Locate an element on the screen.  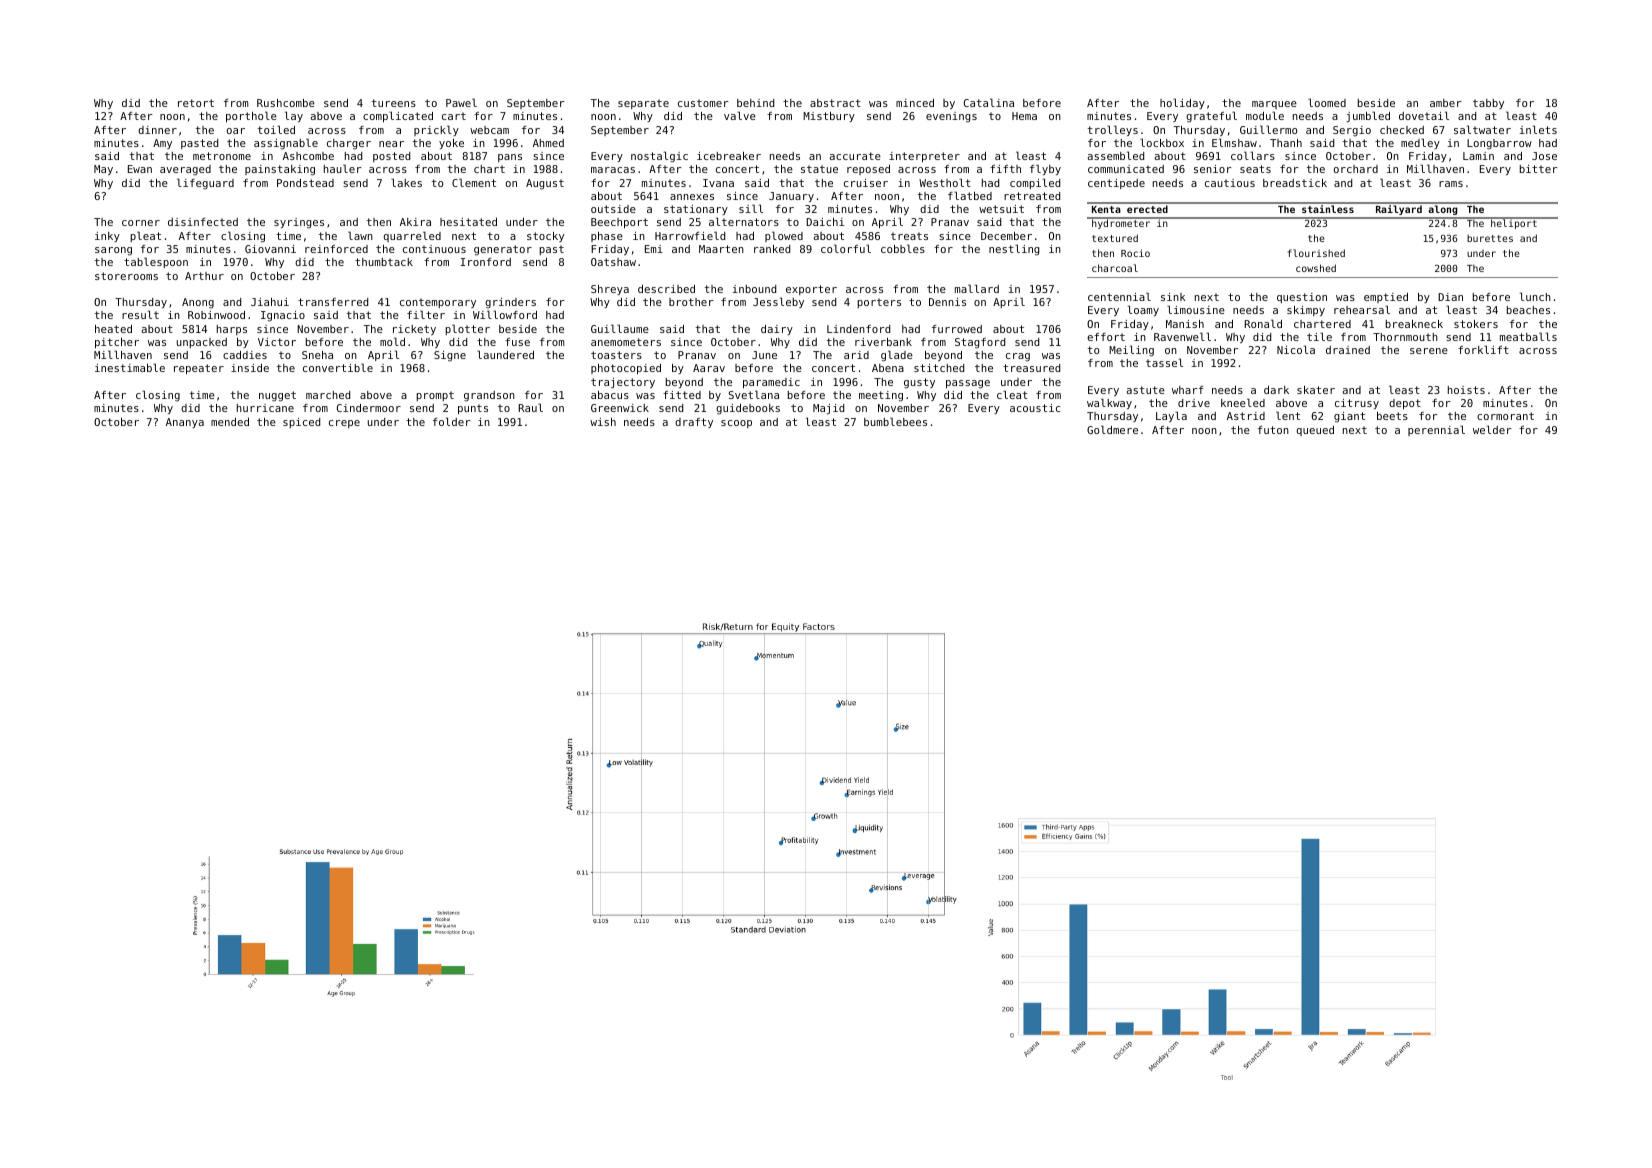
pitcher is located at coordinates (117, 343).
